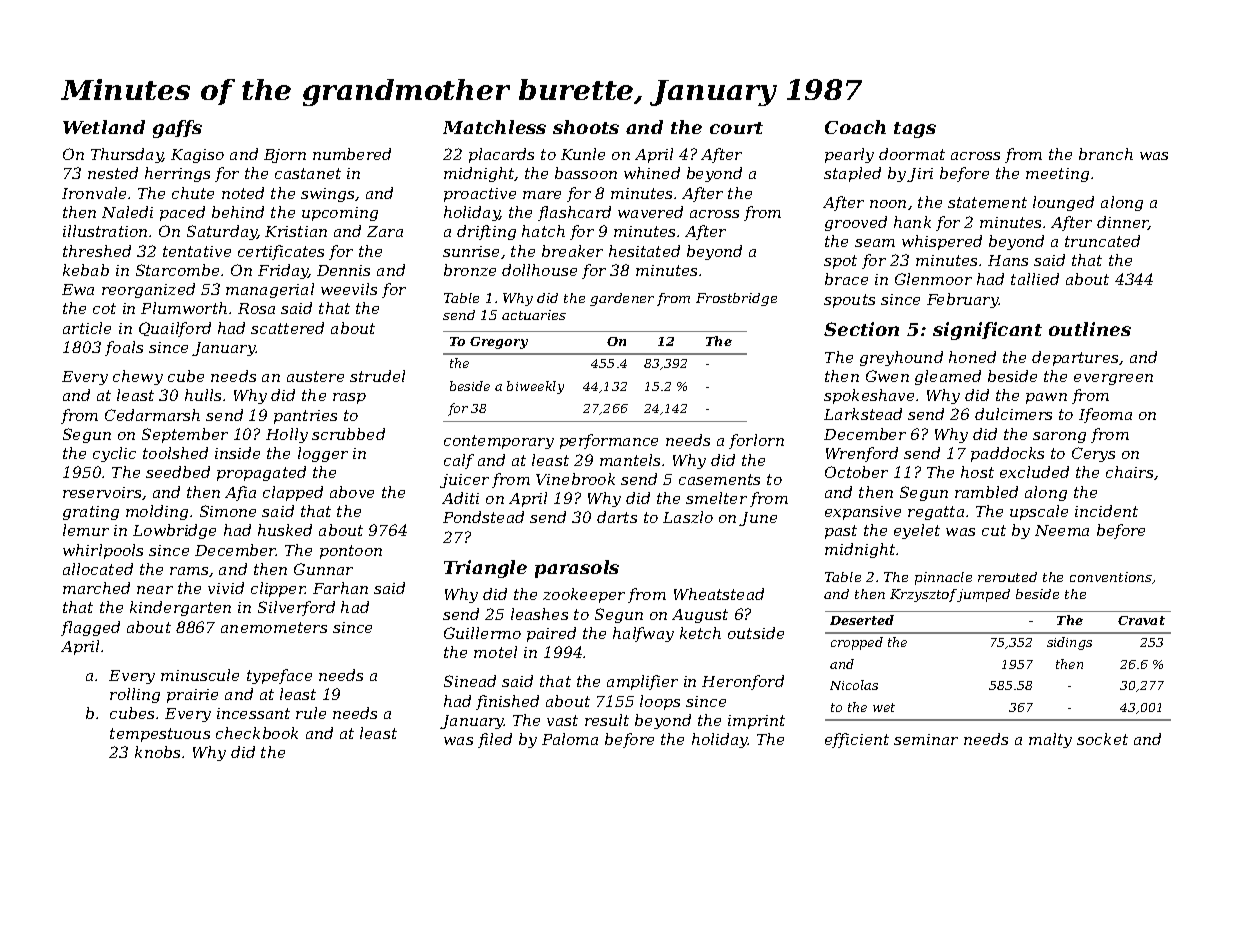  What do you see at coordinates (501, 155) in the document?
I see `placards` at bounding box center [501, 155].
